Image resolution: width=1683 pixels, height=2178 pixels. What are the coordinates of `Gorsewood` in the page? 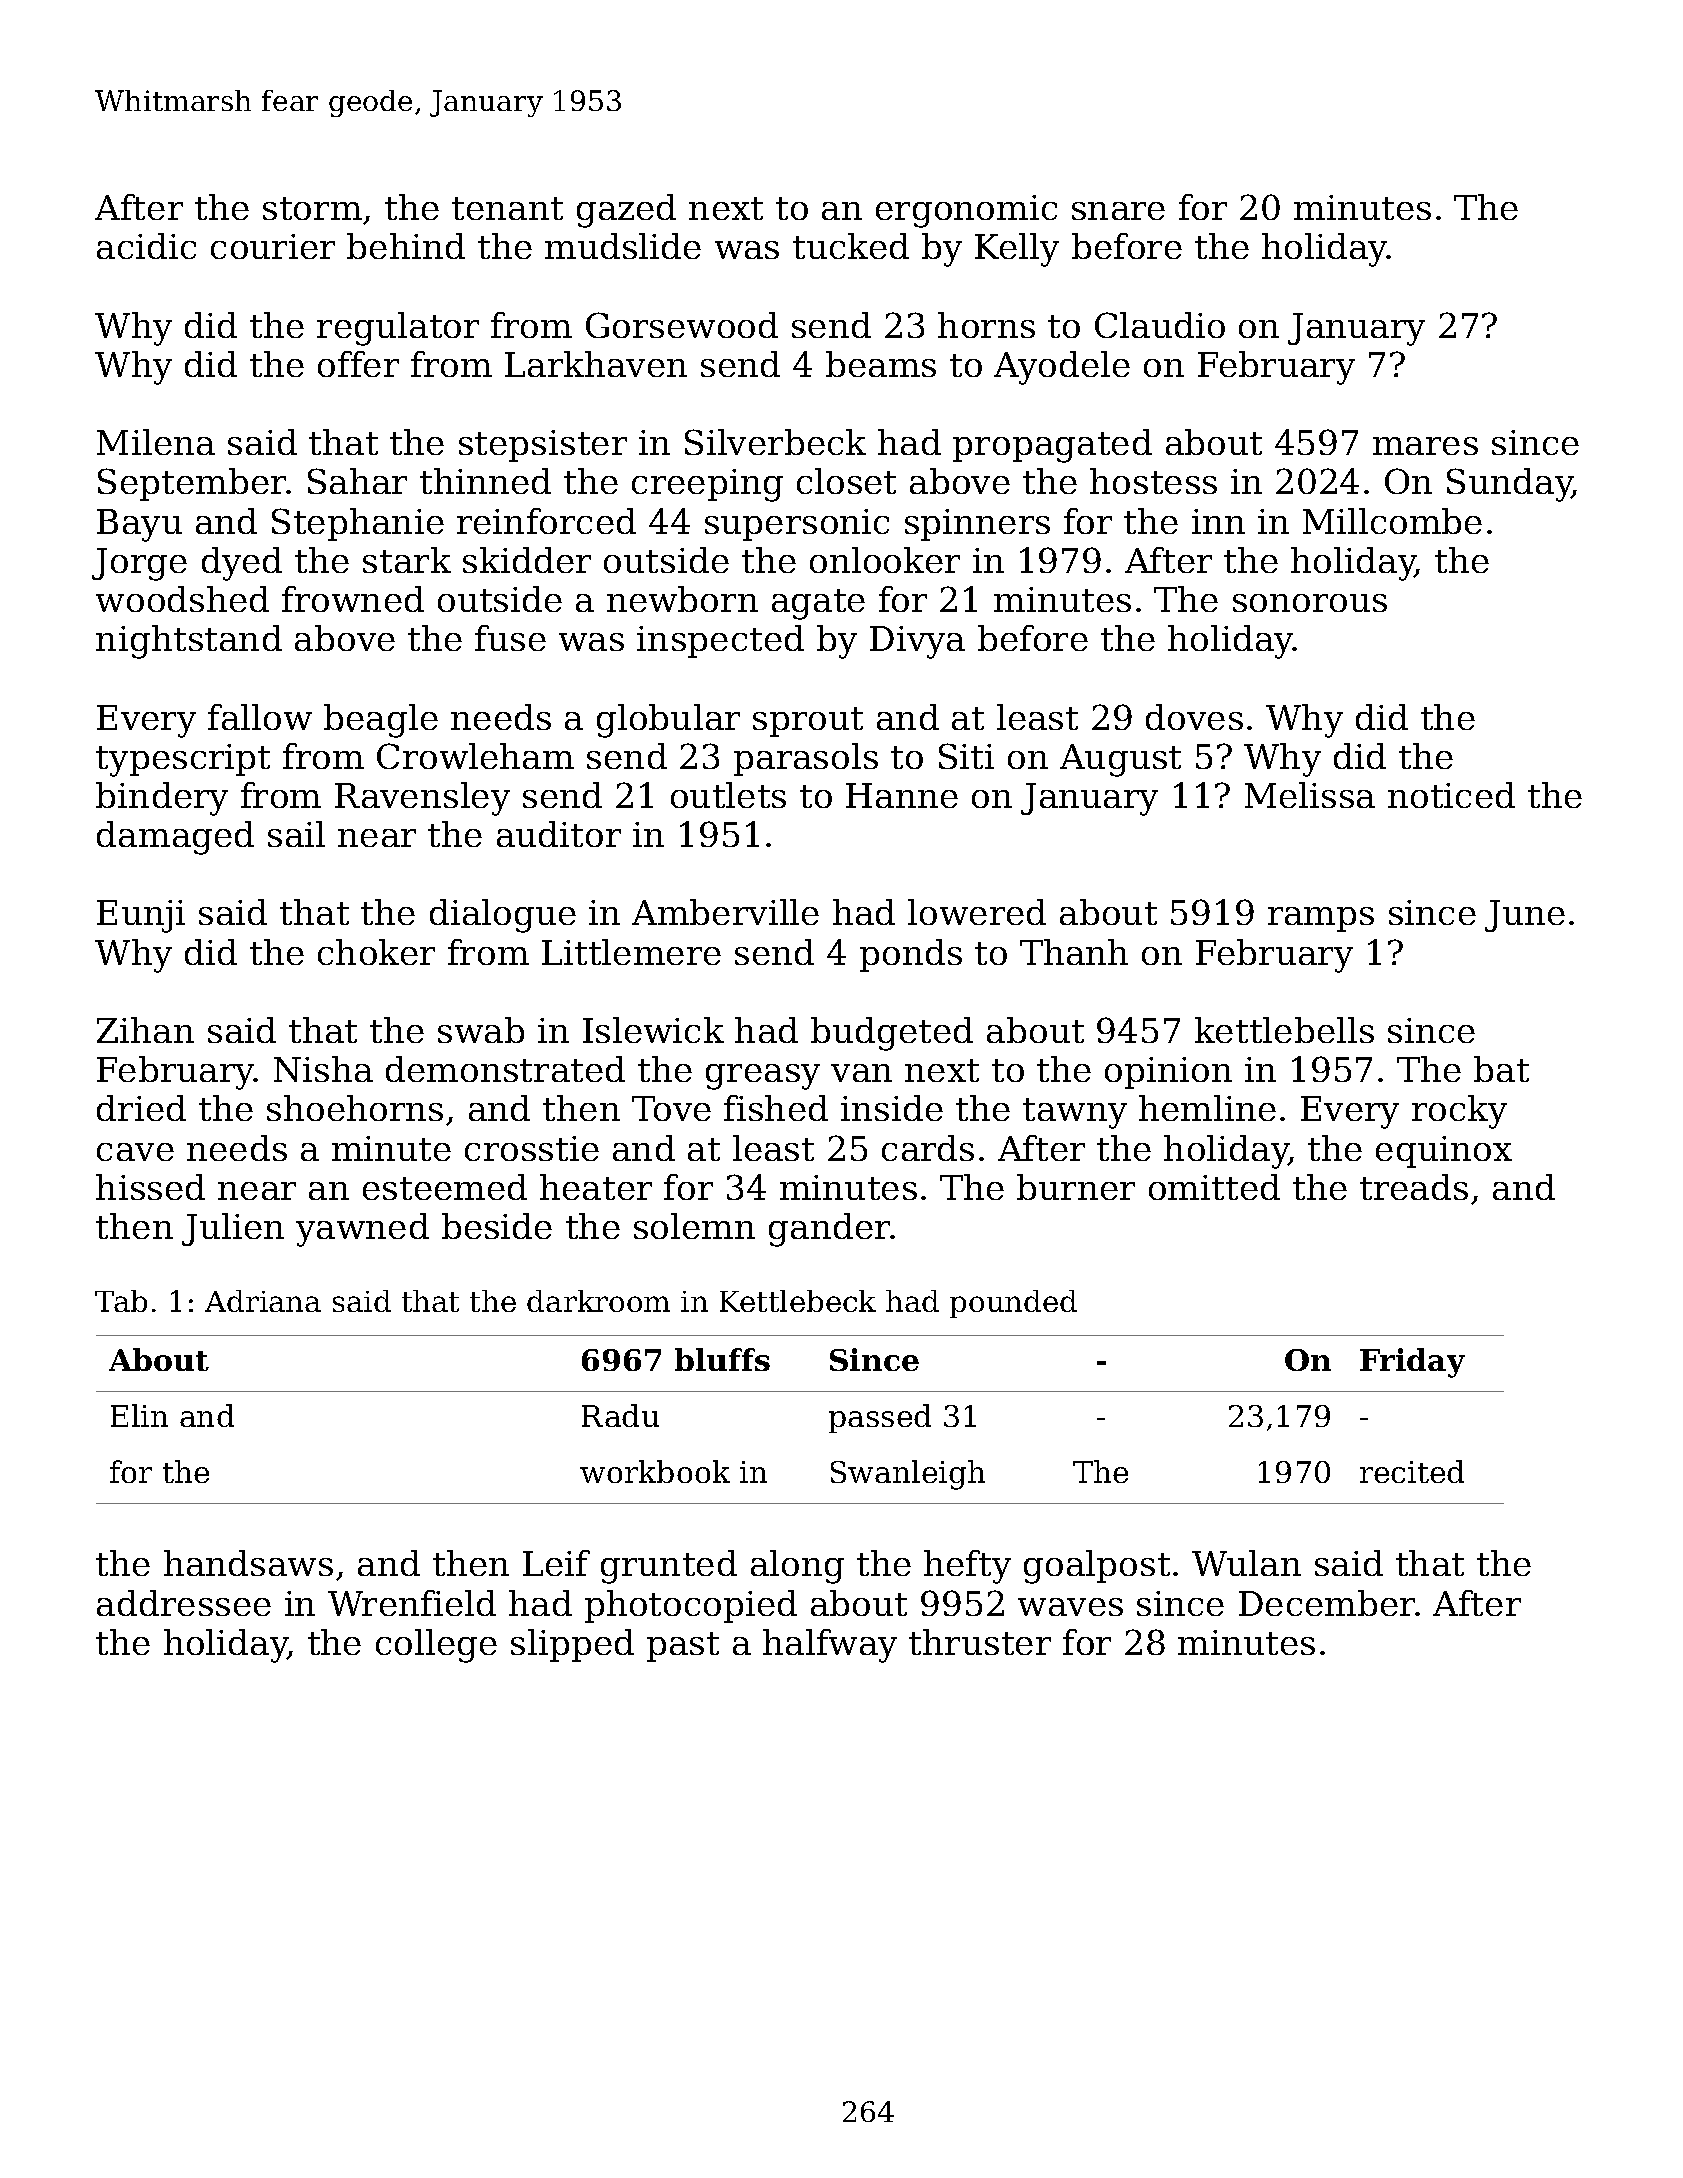 It's located at (682, 325).
